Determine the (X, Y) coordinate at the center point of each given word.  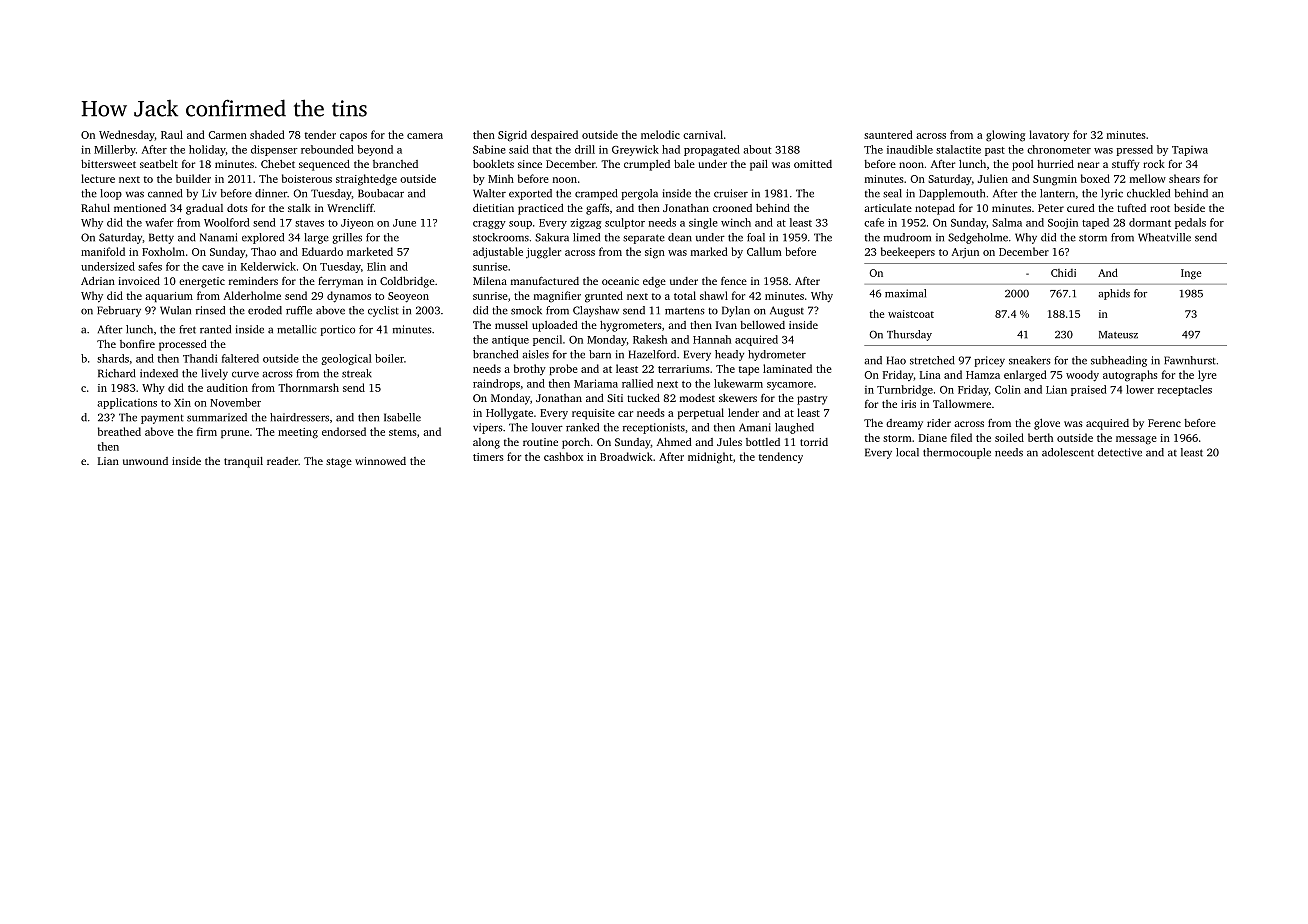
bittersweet (108, 164)
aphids (1114, 294)
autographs (1130, 376)
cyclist (383, 311)
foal (756, 237)
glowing (1005, 136)
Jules (729, 442)
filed (961, 437)
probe (563, 369)
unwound (145, 461)
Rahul (95, 208)
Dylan (736, 311)
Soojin (1063, 223)
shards (113, 358)
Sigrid (512, 136)
